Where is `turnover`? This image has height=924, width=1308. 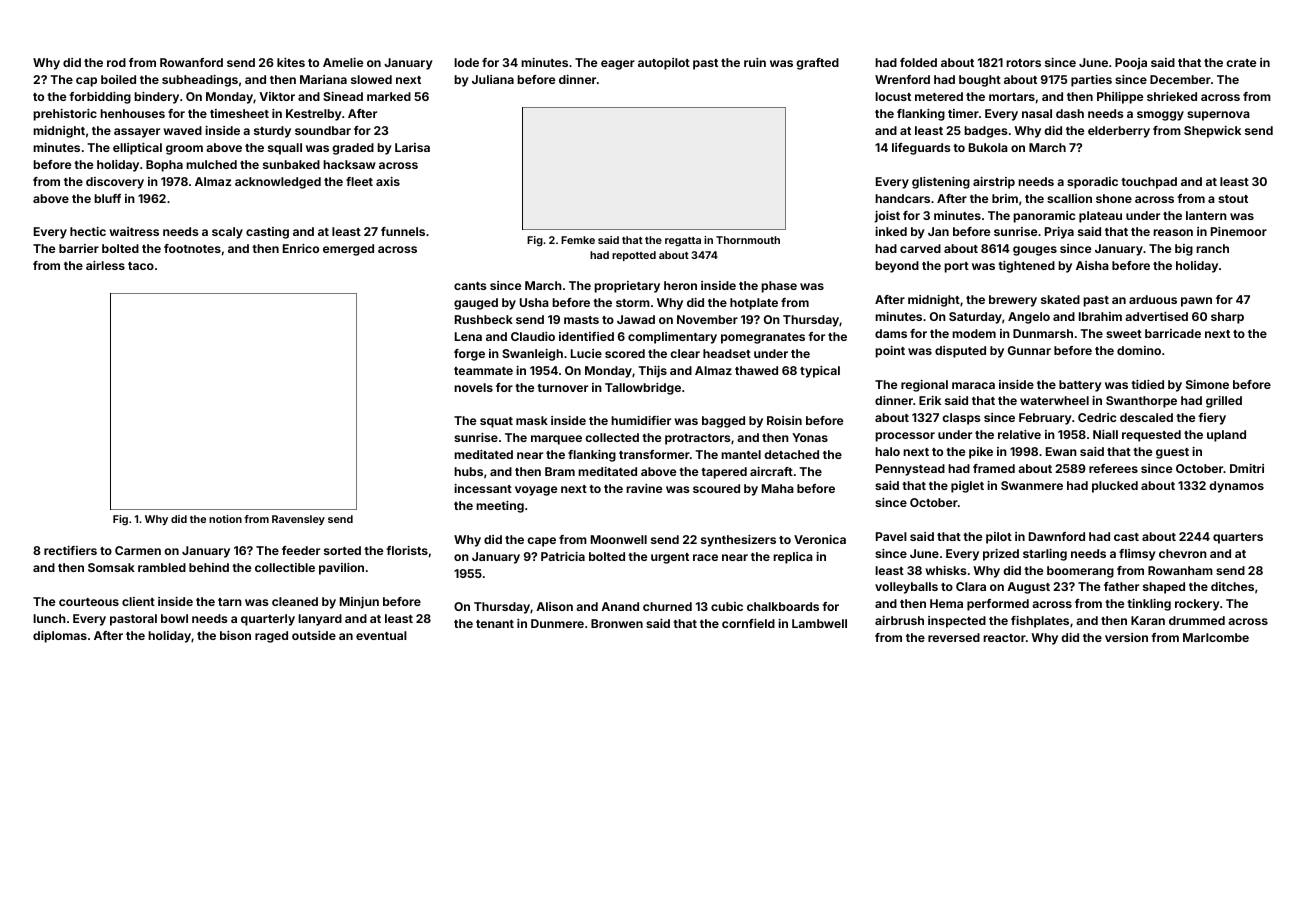 turnover is located at coordinates (562, 388).
